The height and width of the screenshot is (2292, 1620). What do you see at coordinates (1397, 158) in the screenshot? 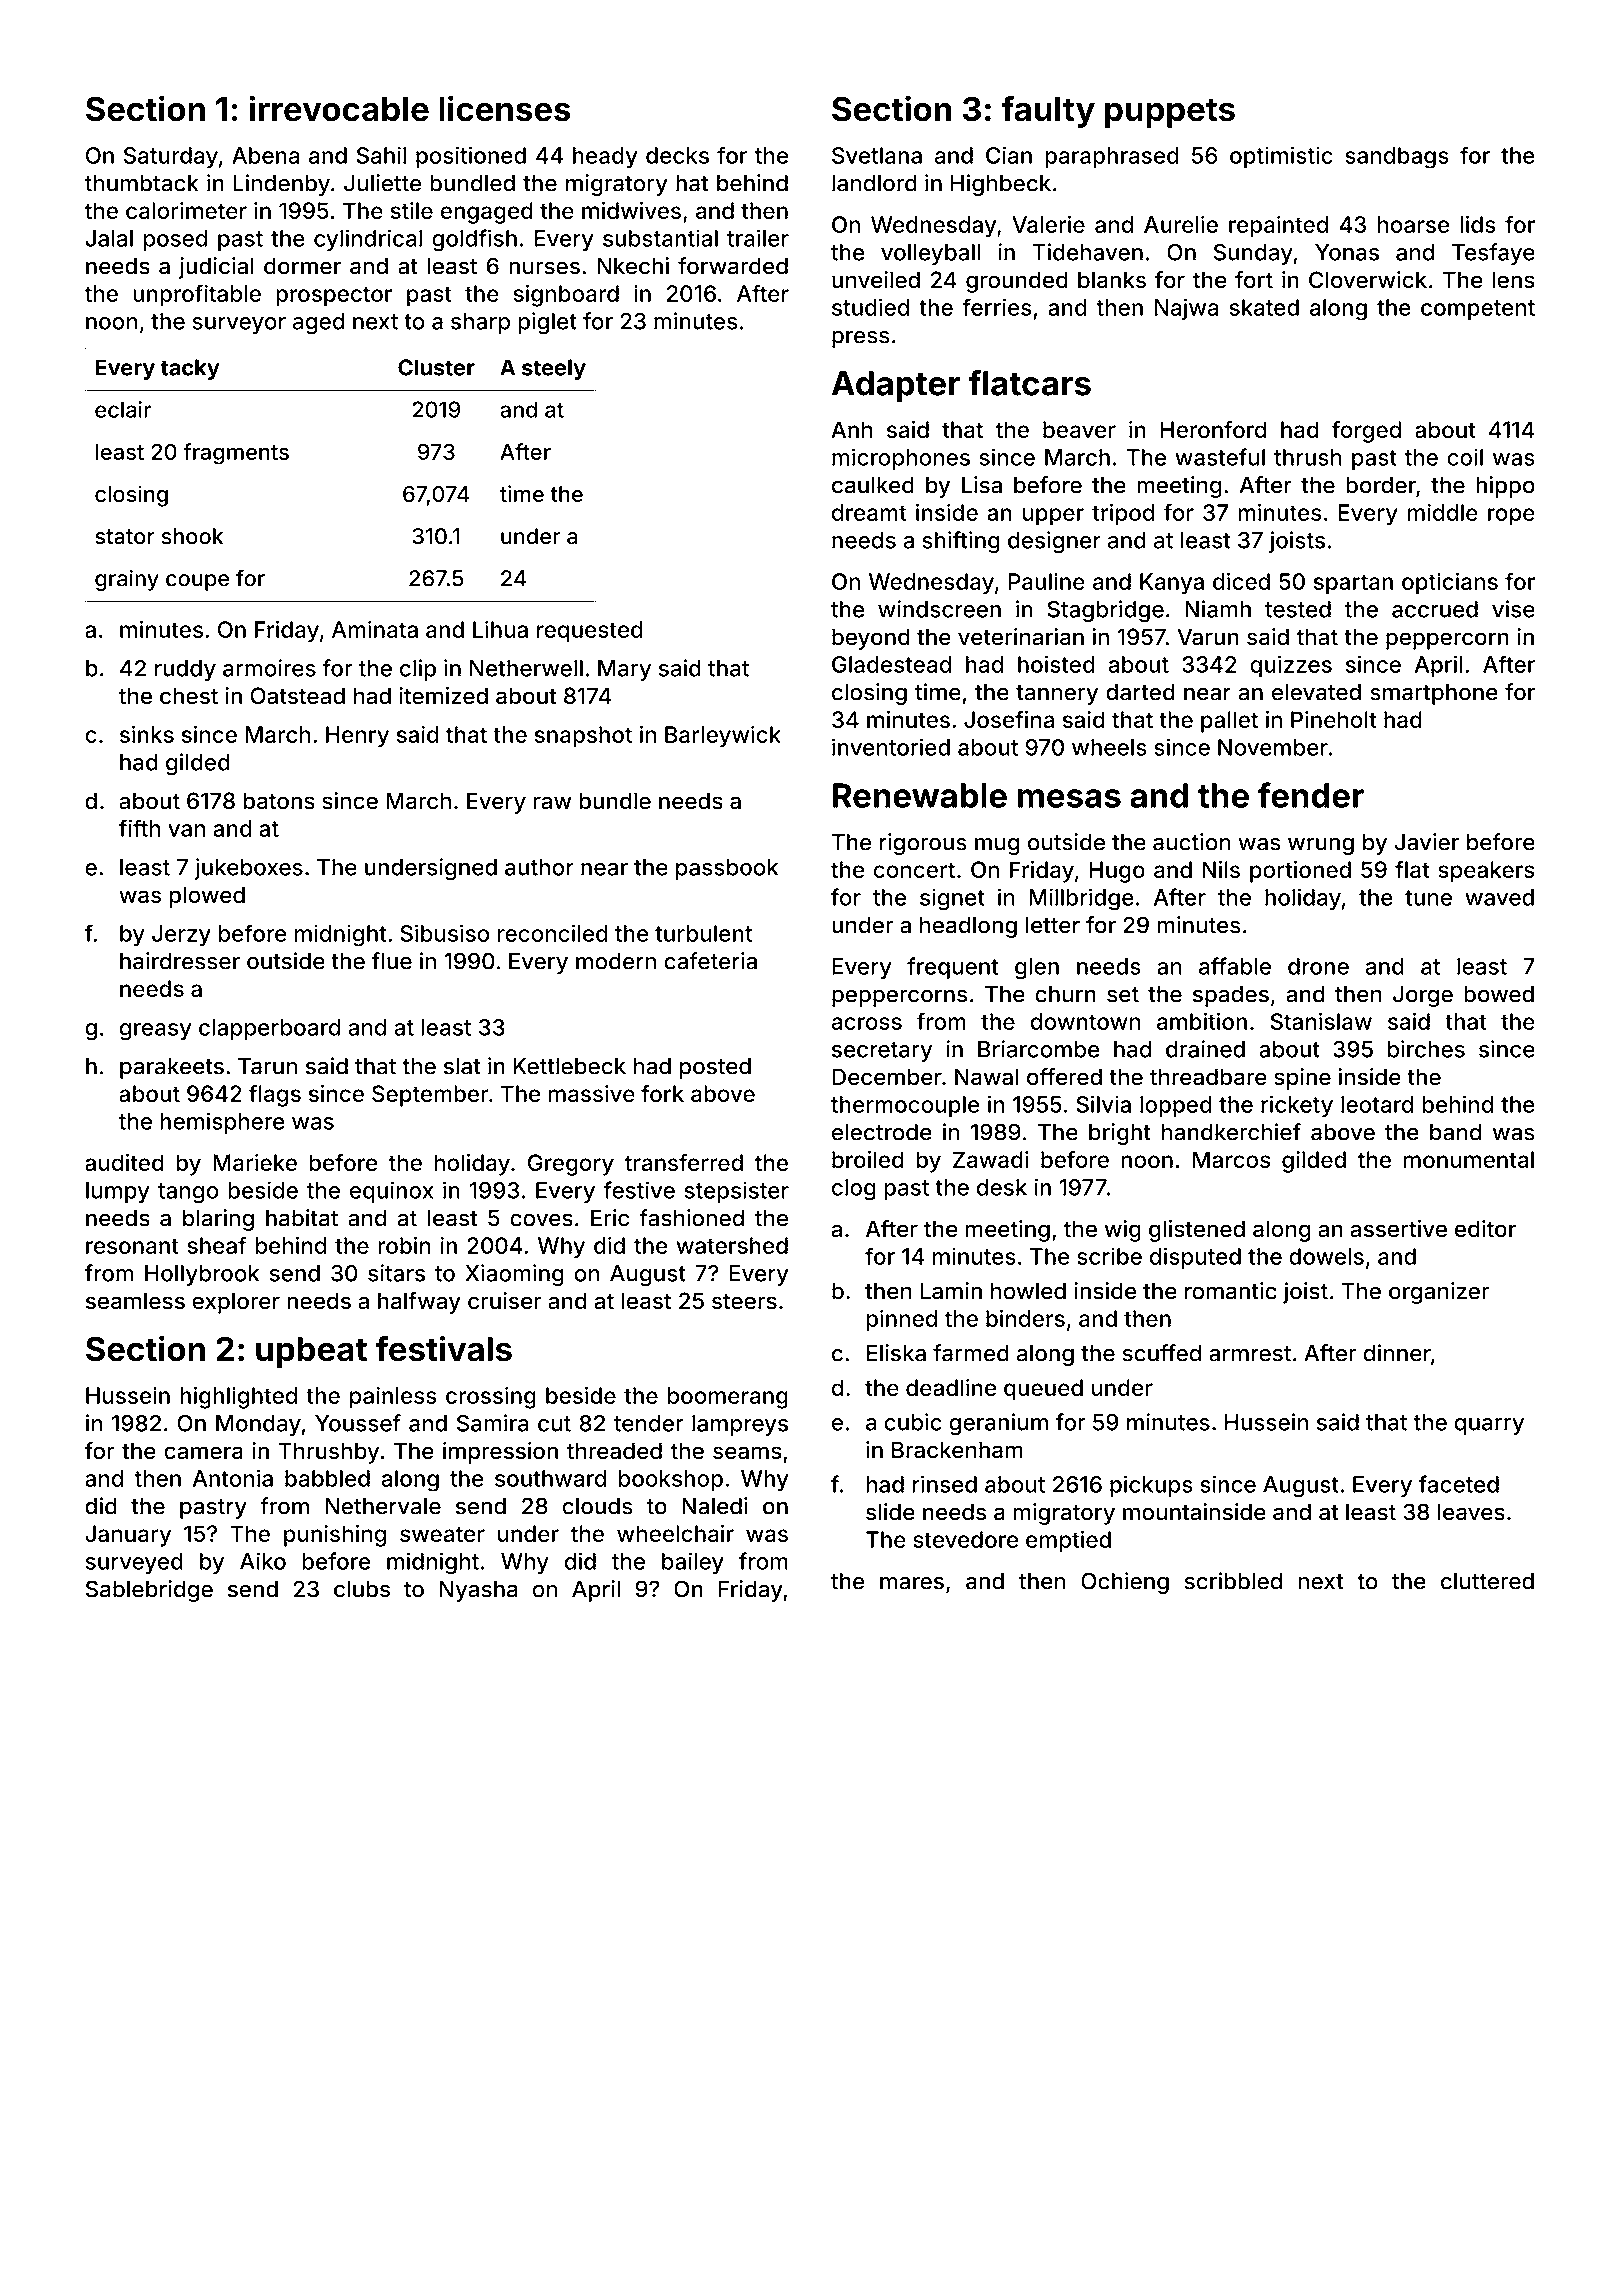
I see `sandbags` at bounding box center [1397, 158].
